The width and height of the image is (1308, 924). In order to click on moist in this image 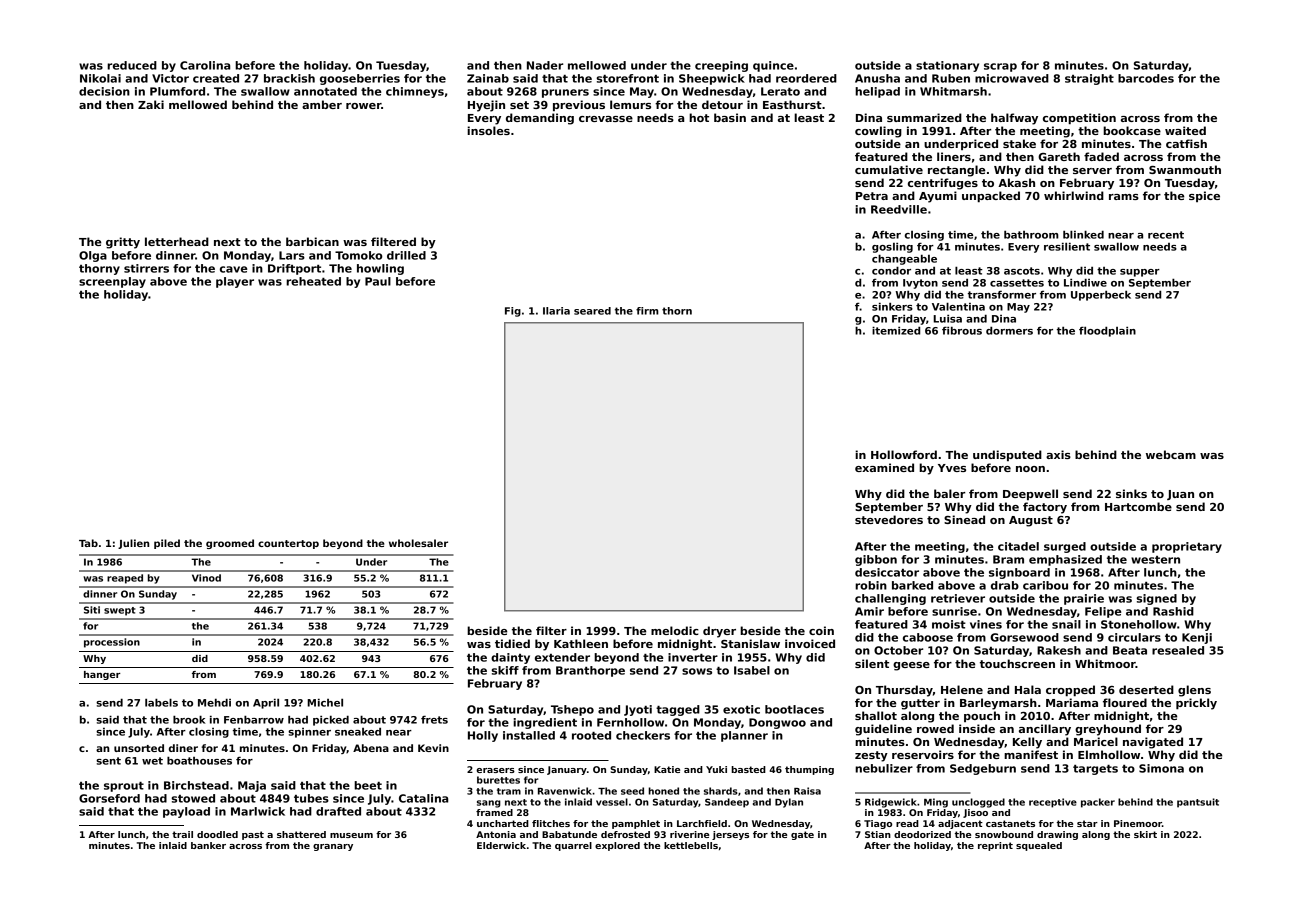, I will do `click(949, 624)`.
